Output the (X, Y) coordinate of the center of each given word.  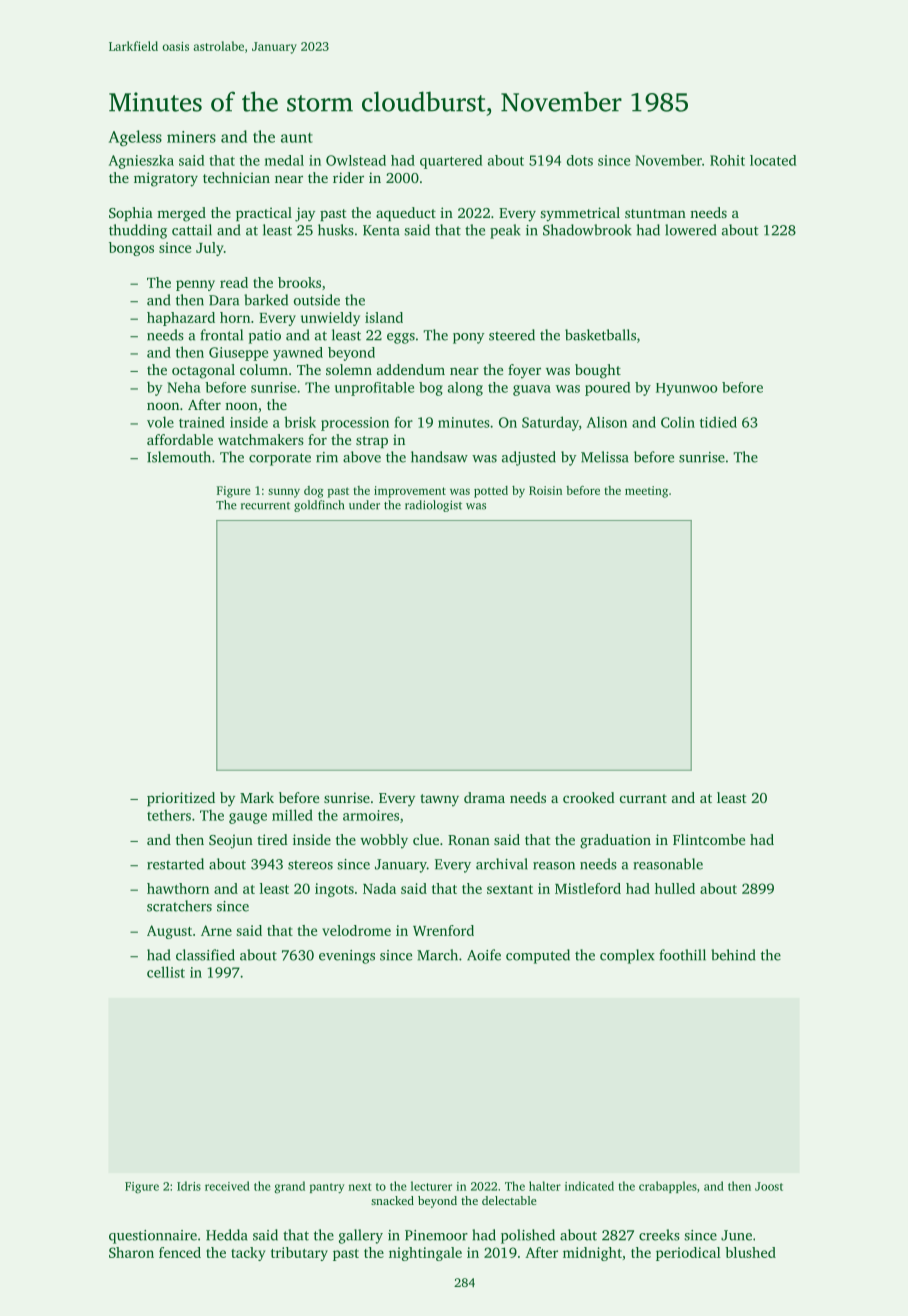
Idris (189, 1186)
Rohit (727, 160)
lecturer (431, 1186)
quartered (451, 162)
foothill (682, 955)
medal (284, 160)
